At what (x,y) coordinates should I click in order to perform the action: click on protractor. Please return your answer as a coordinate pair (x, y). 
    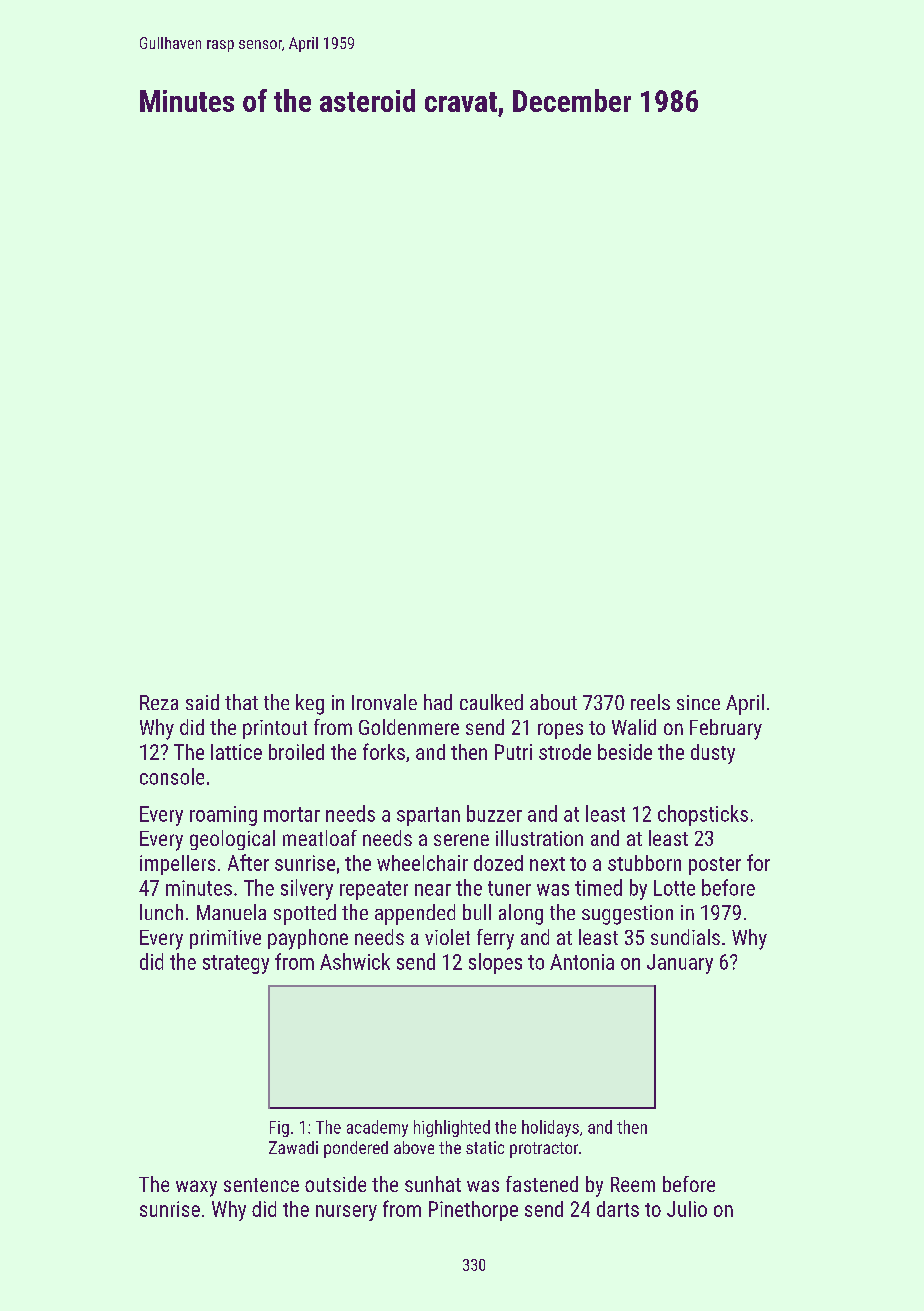
    Looking at the image, I should click on (544, 1150).
